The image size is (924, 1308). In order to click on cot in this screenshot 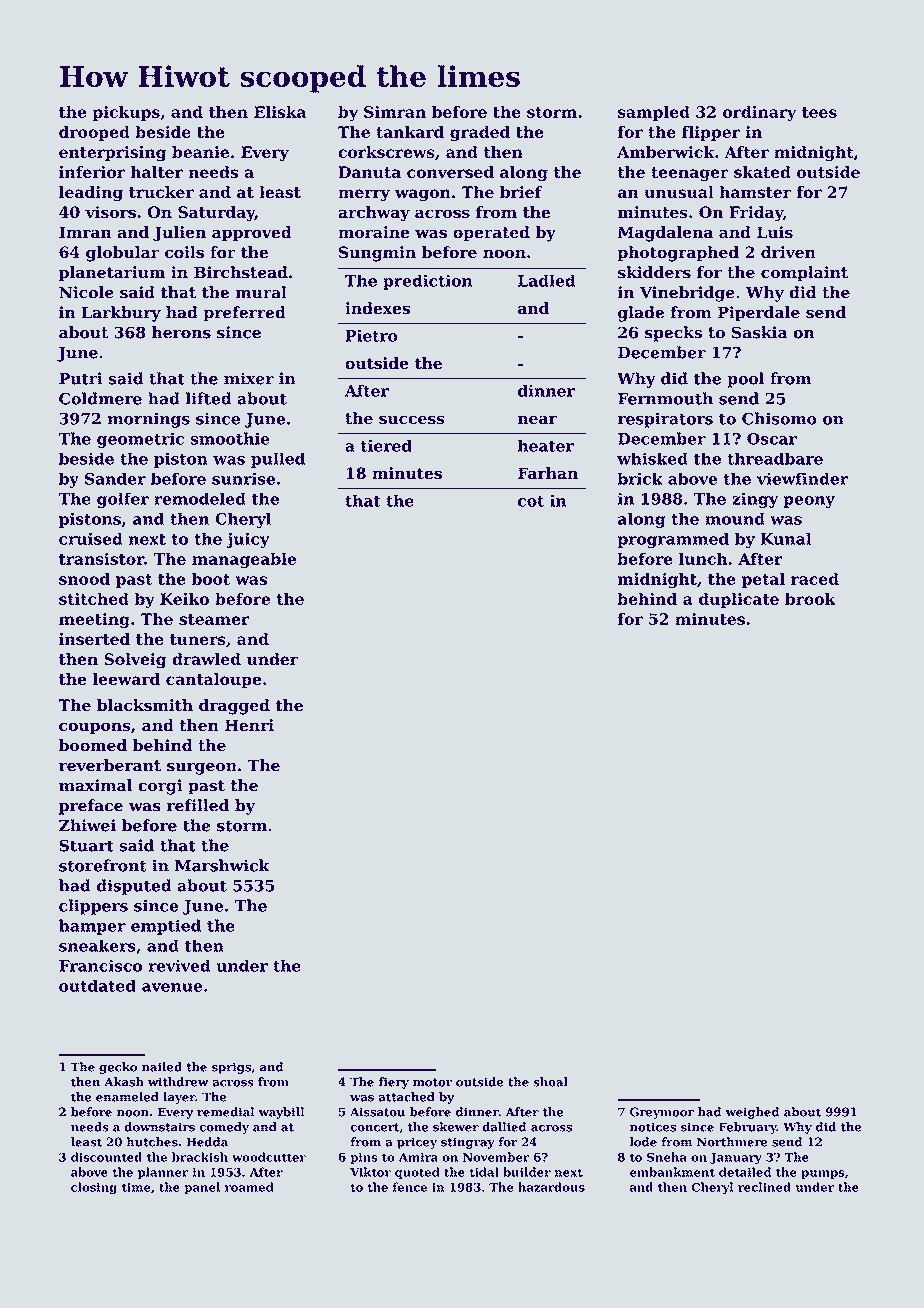, I will do `click(531, 501)`.
